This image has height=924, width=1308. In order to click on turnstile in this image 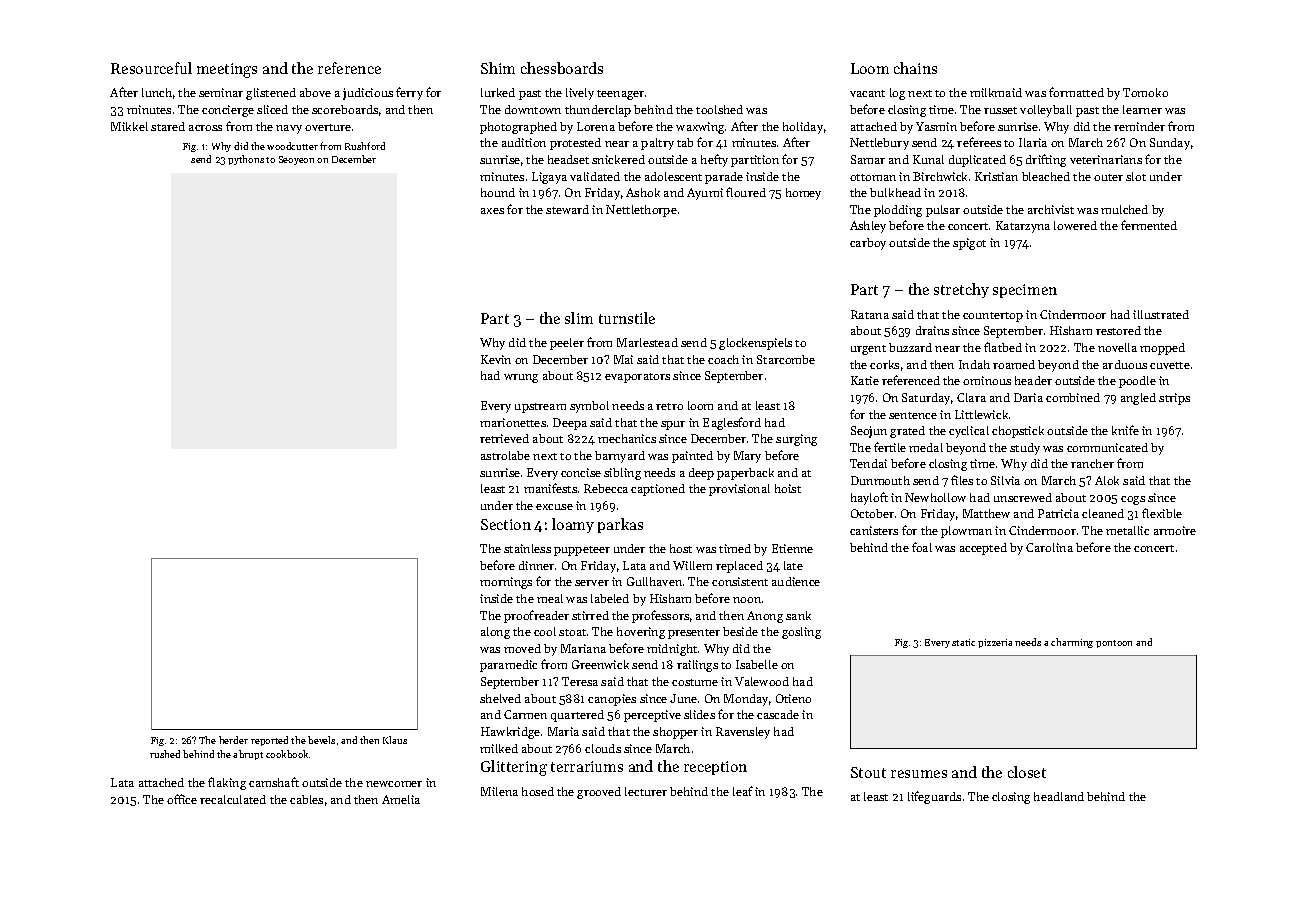, I will do `click(627, 318)`.
